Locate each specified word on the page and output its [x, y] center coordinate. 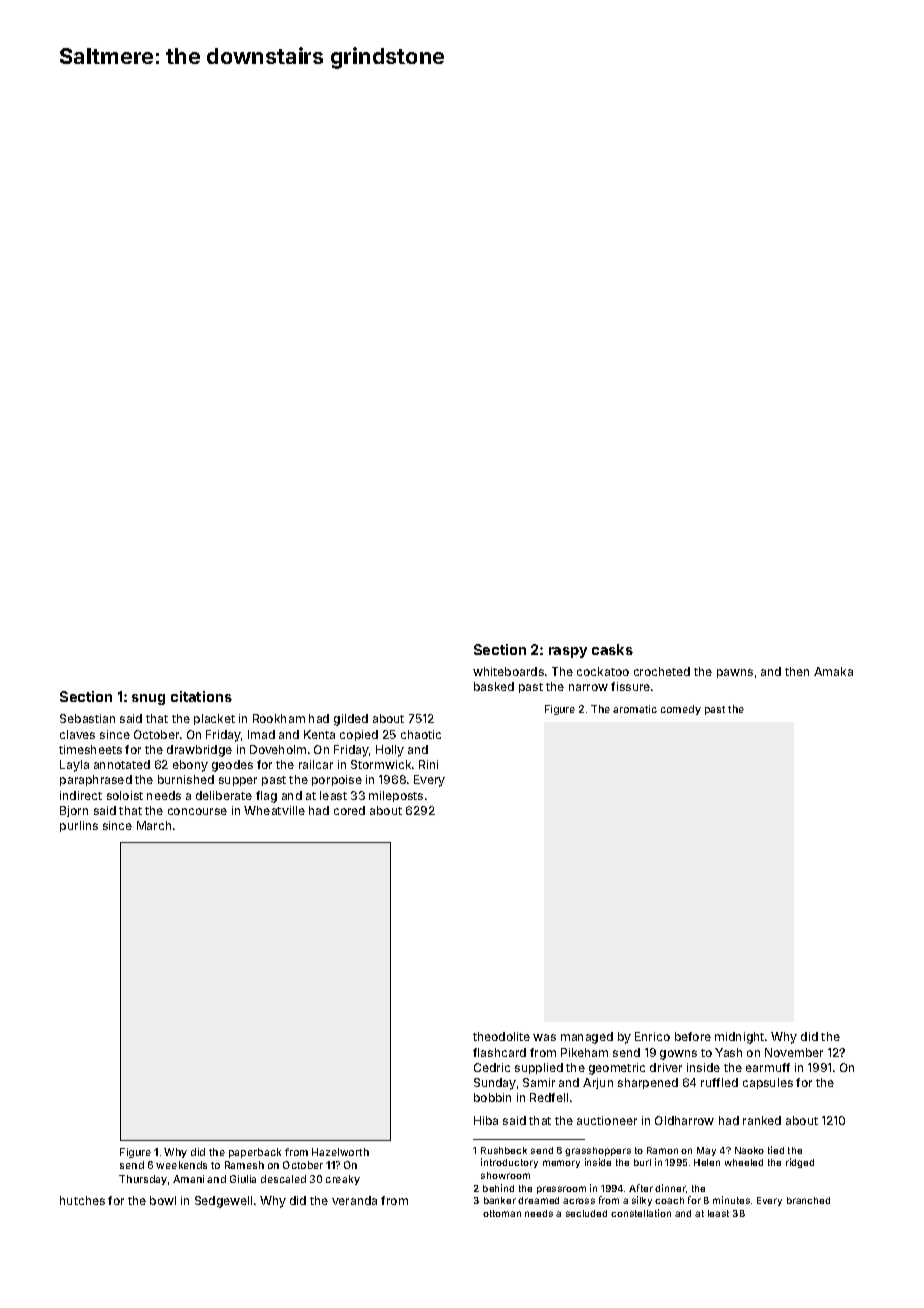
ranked [762, 1120]
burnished [186, 779]
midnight [739, 1038]
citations [201, 696]
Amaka [833, 671]
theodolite [501, 1036]
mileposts [396, 796]
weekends [181, 1165]
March [154, 825]
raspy [568, 652]
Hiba [486, 1120]
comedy [681, 710]
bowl [163, 1200]
